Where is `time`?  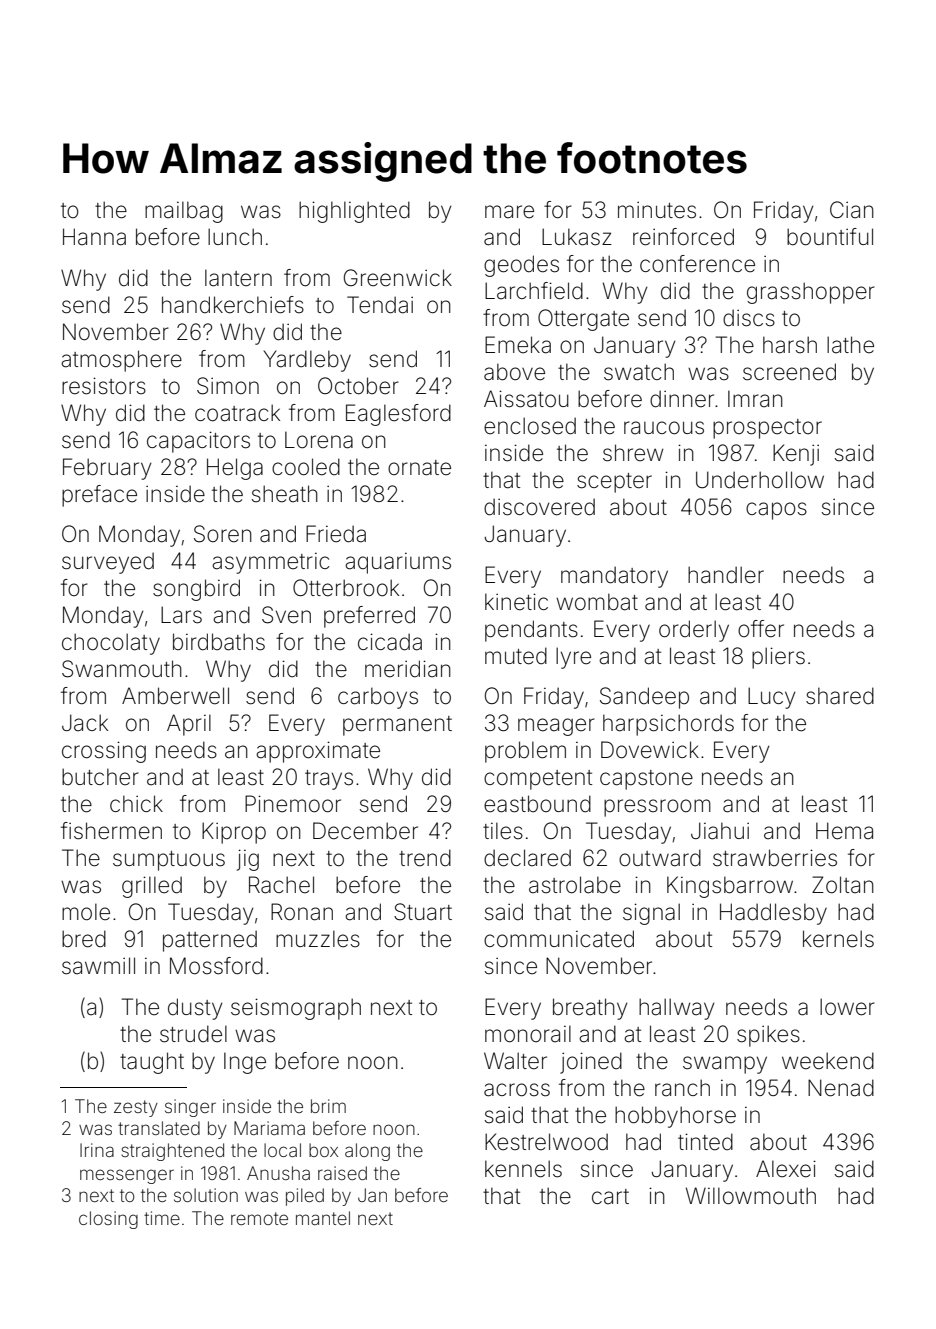 time is located at coordinates (162, 1218).
